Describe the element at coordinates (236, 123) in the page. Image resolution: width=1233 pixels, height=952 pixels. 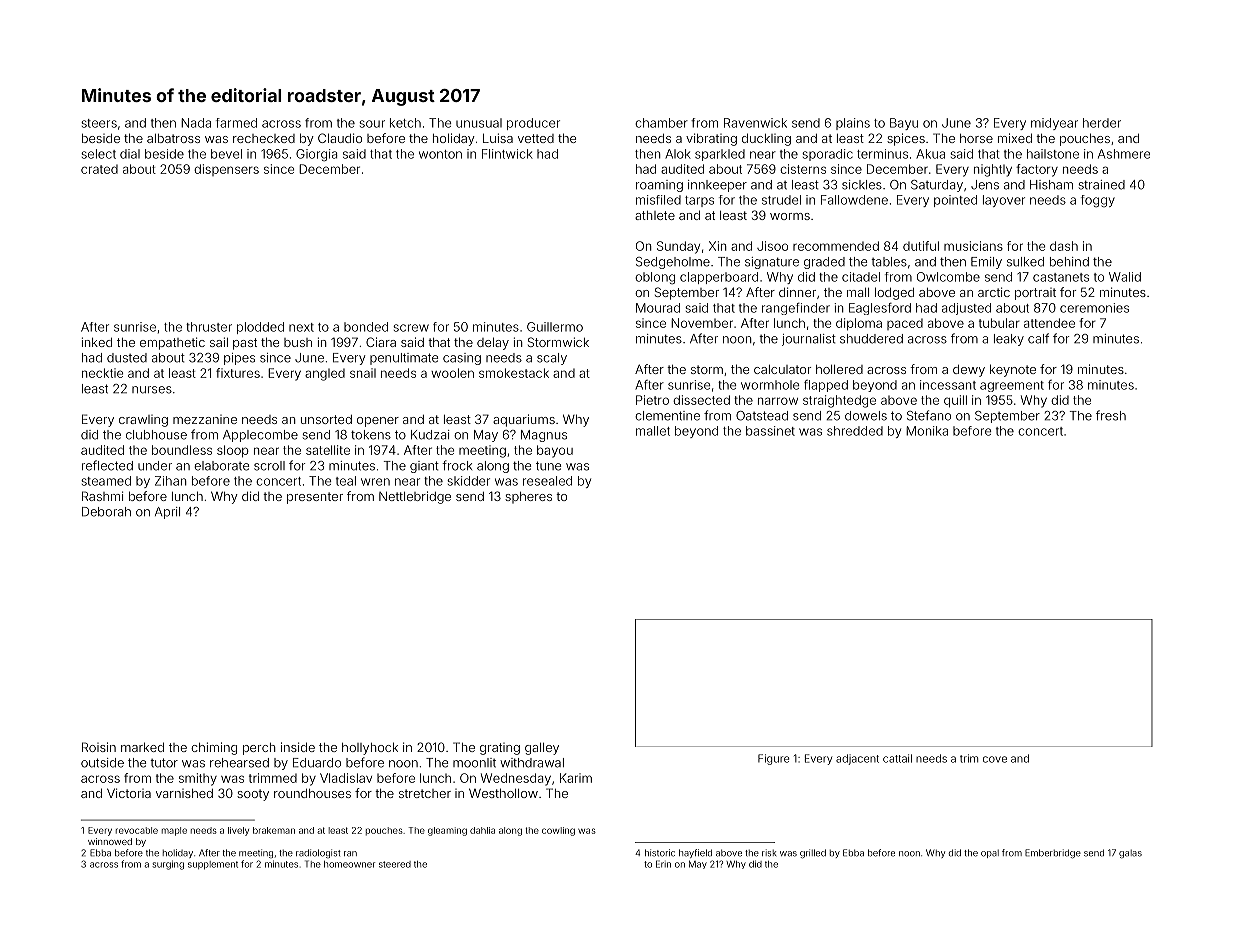
I see `farmed` at that location.
